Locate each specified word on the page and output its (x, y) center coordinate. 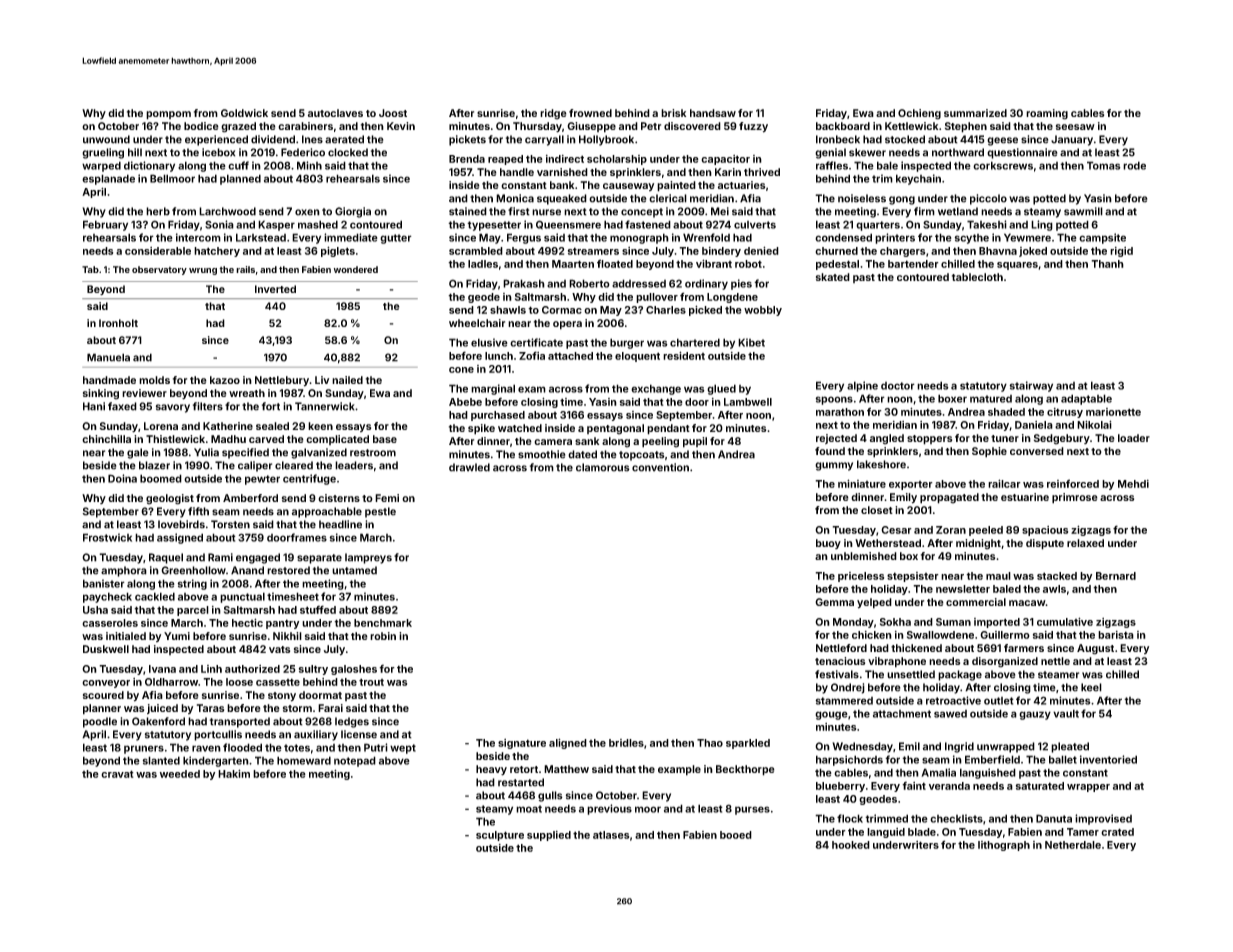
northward (958, 152)
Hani (94, 406)
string (192, 584)
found (830, 451)
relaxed (1085, 543)
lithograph (1004, 846)
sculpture (500, 836)
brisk (673, 113)
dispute (1045, 544)
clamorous (603, 467)
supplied (549, 836)
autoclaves (335, 113)
